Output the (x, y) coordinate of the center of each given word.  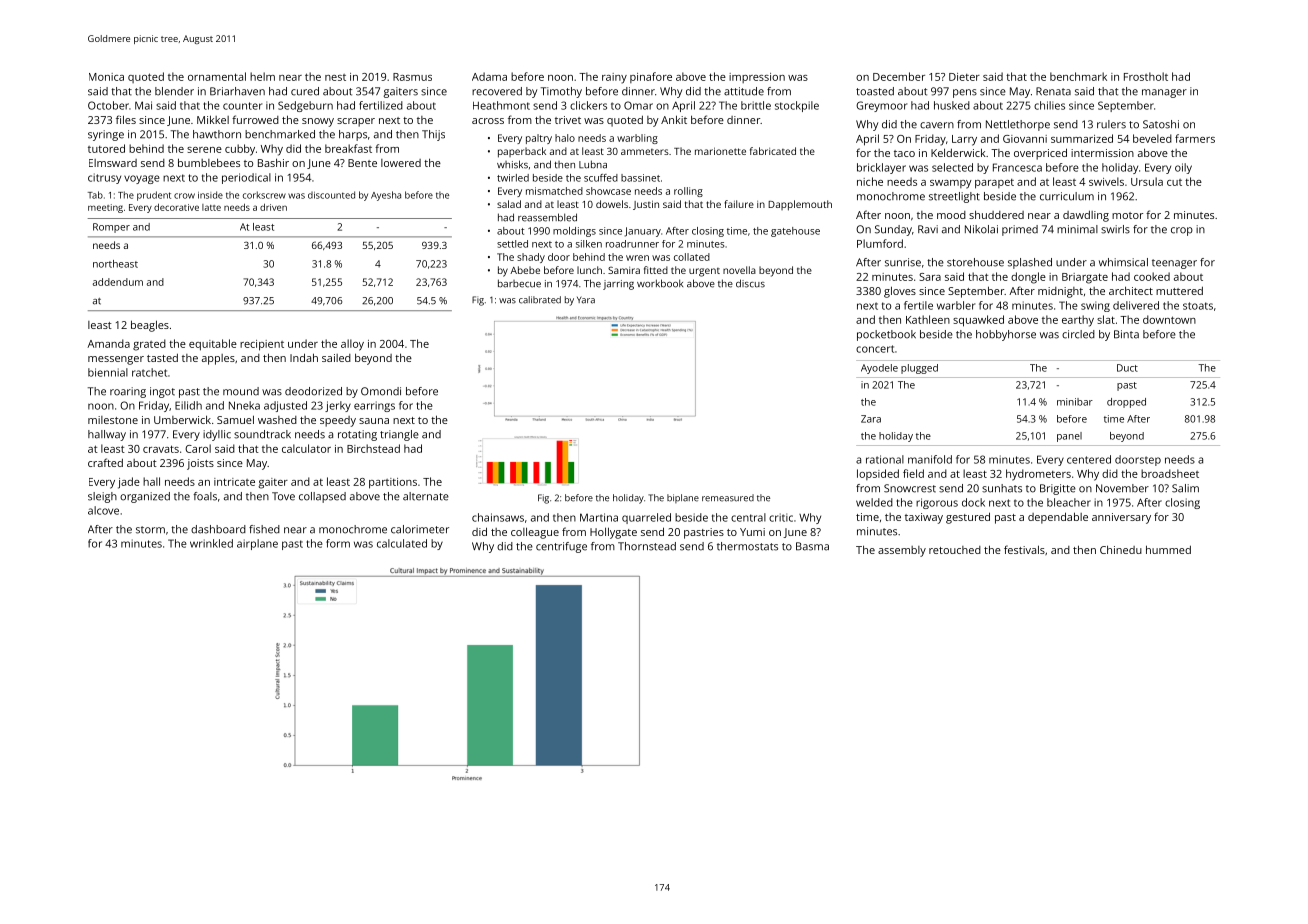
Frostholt (1146, 76)
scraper (356, 122)
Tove (283, 496)
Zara (871, 419)
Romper (111, 228)
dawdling (1086, 216)
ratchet (149, 372)
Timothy (561, 92)
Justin (646, 205)
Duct (1127, 368)
